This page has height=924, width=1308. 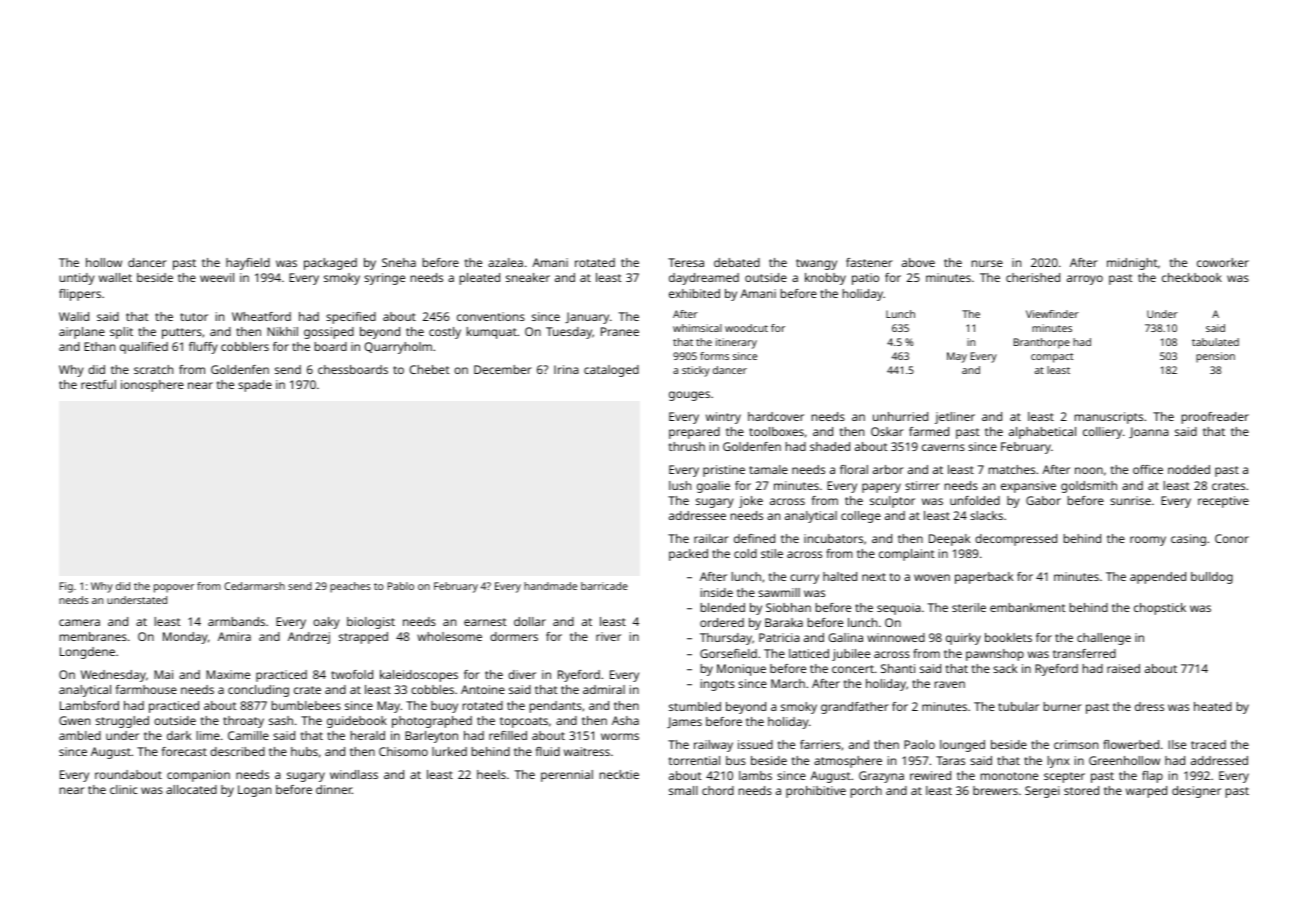 I want to click on prohibitive, so click(x=816, y=792).
